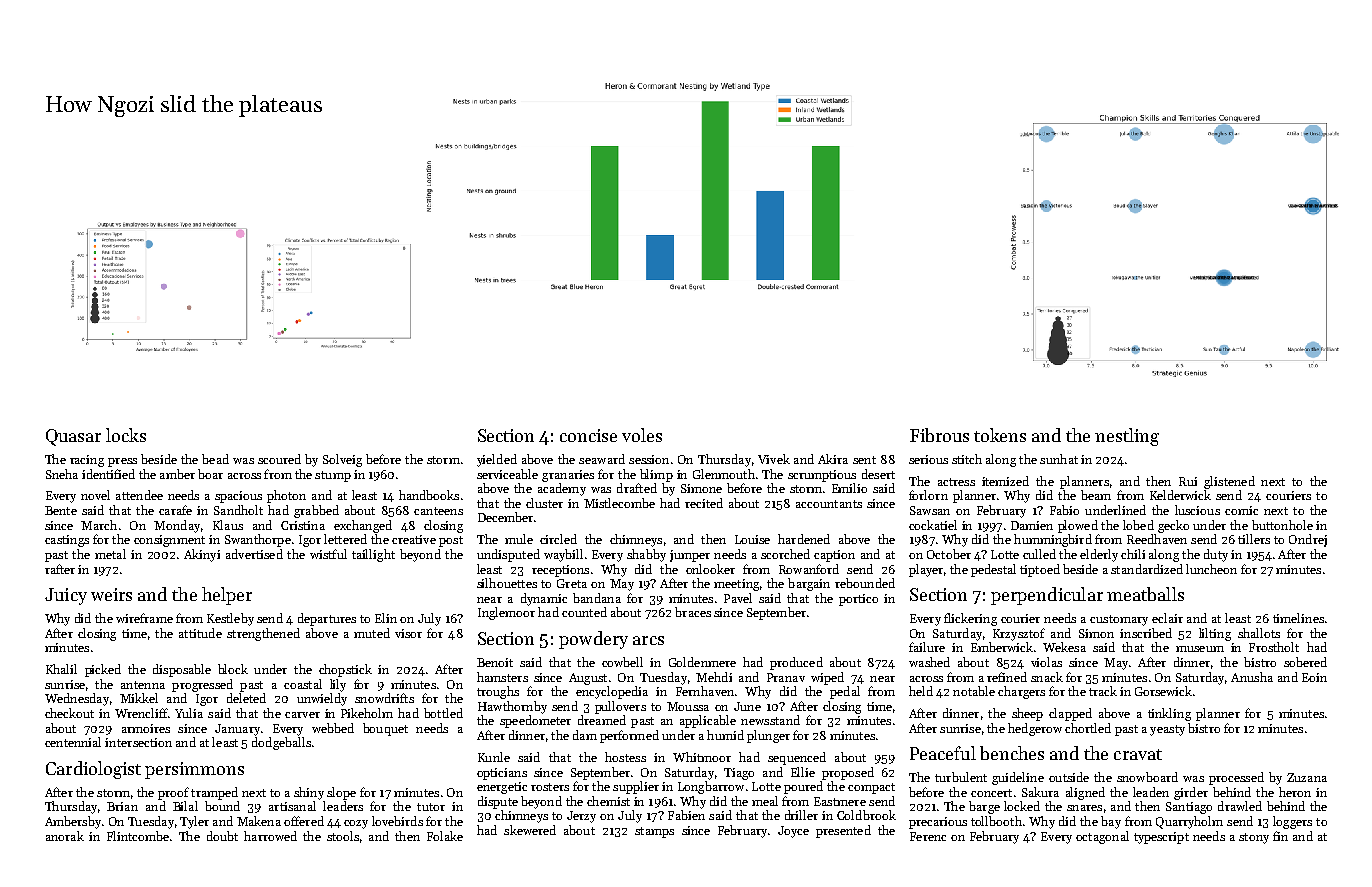 The image size is (1372, 887). I want to click on racing, so click(87, 461).
